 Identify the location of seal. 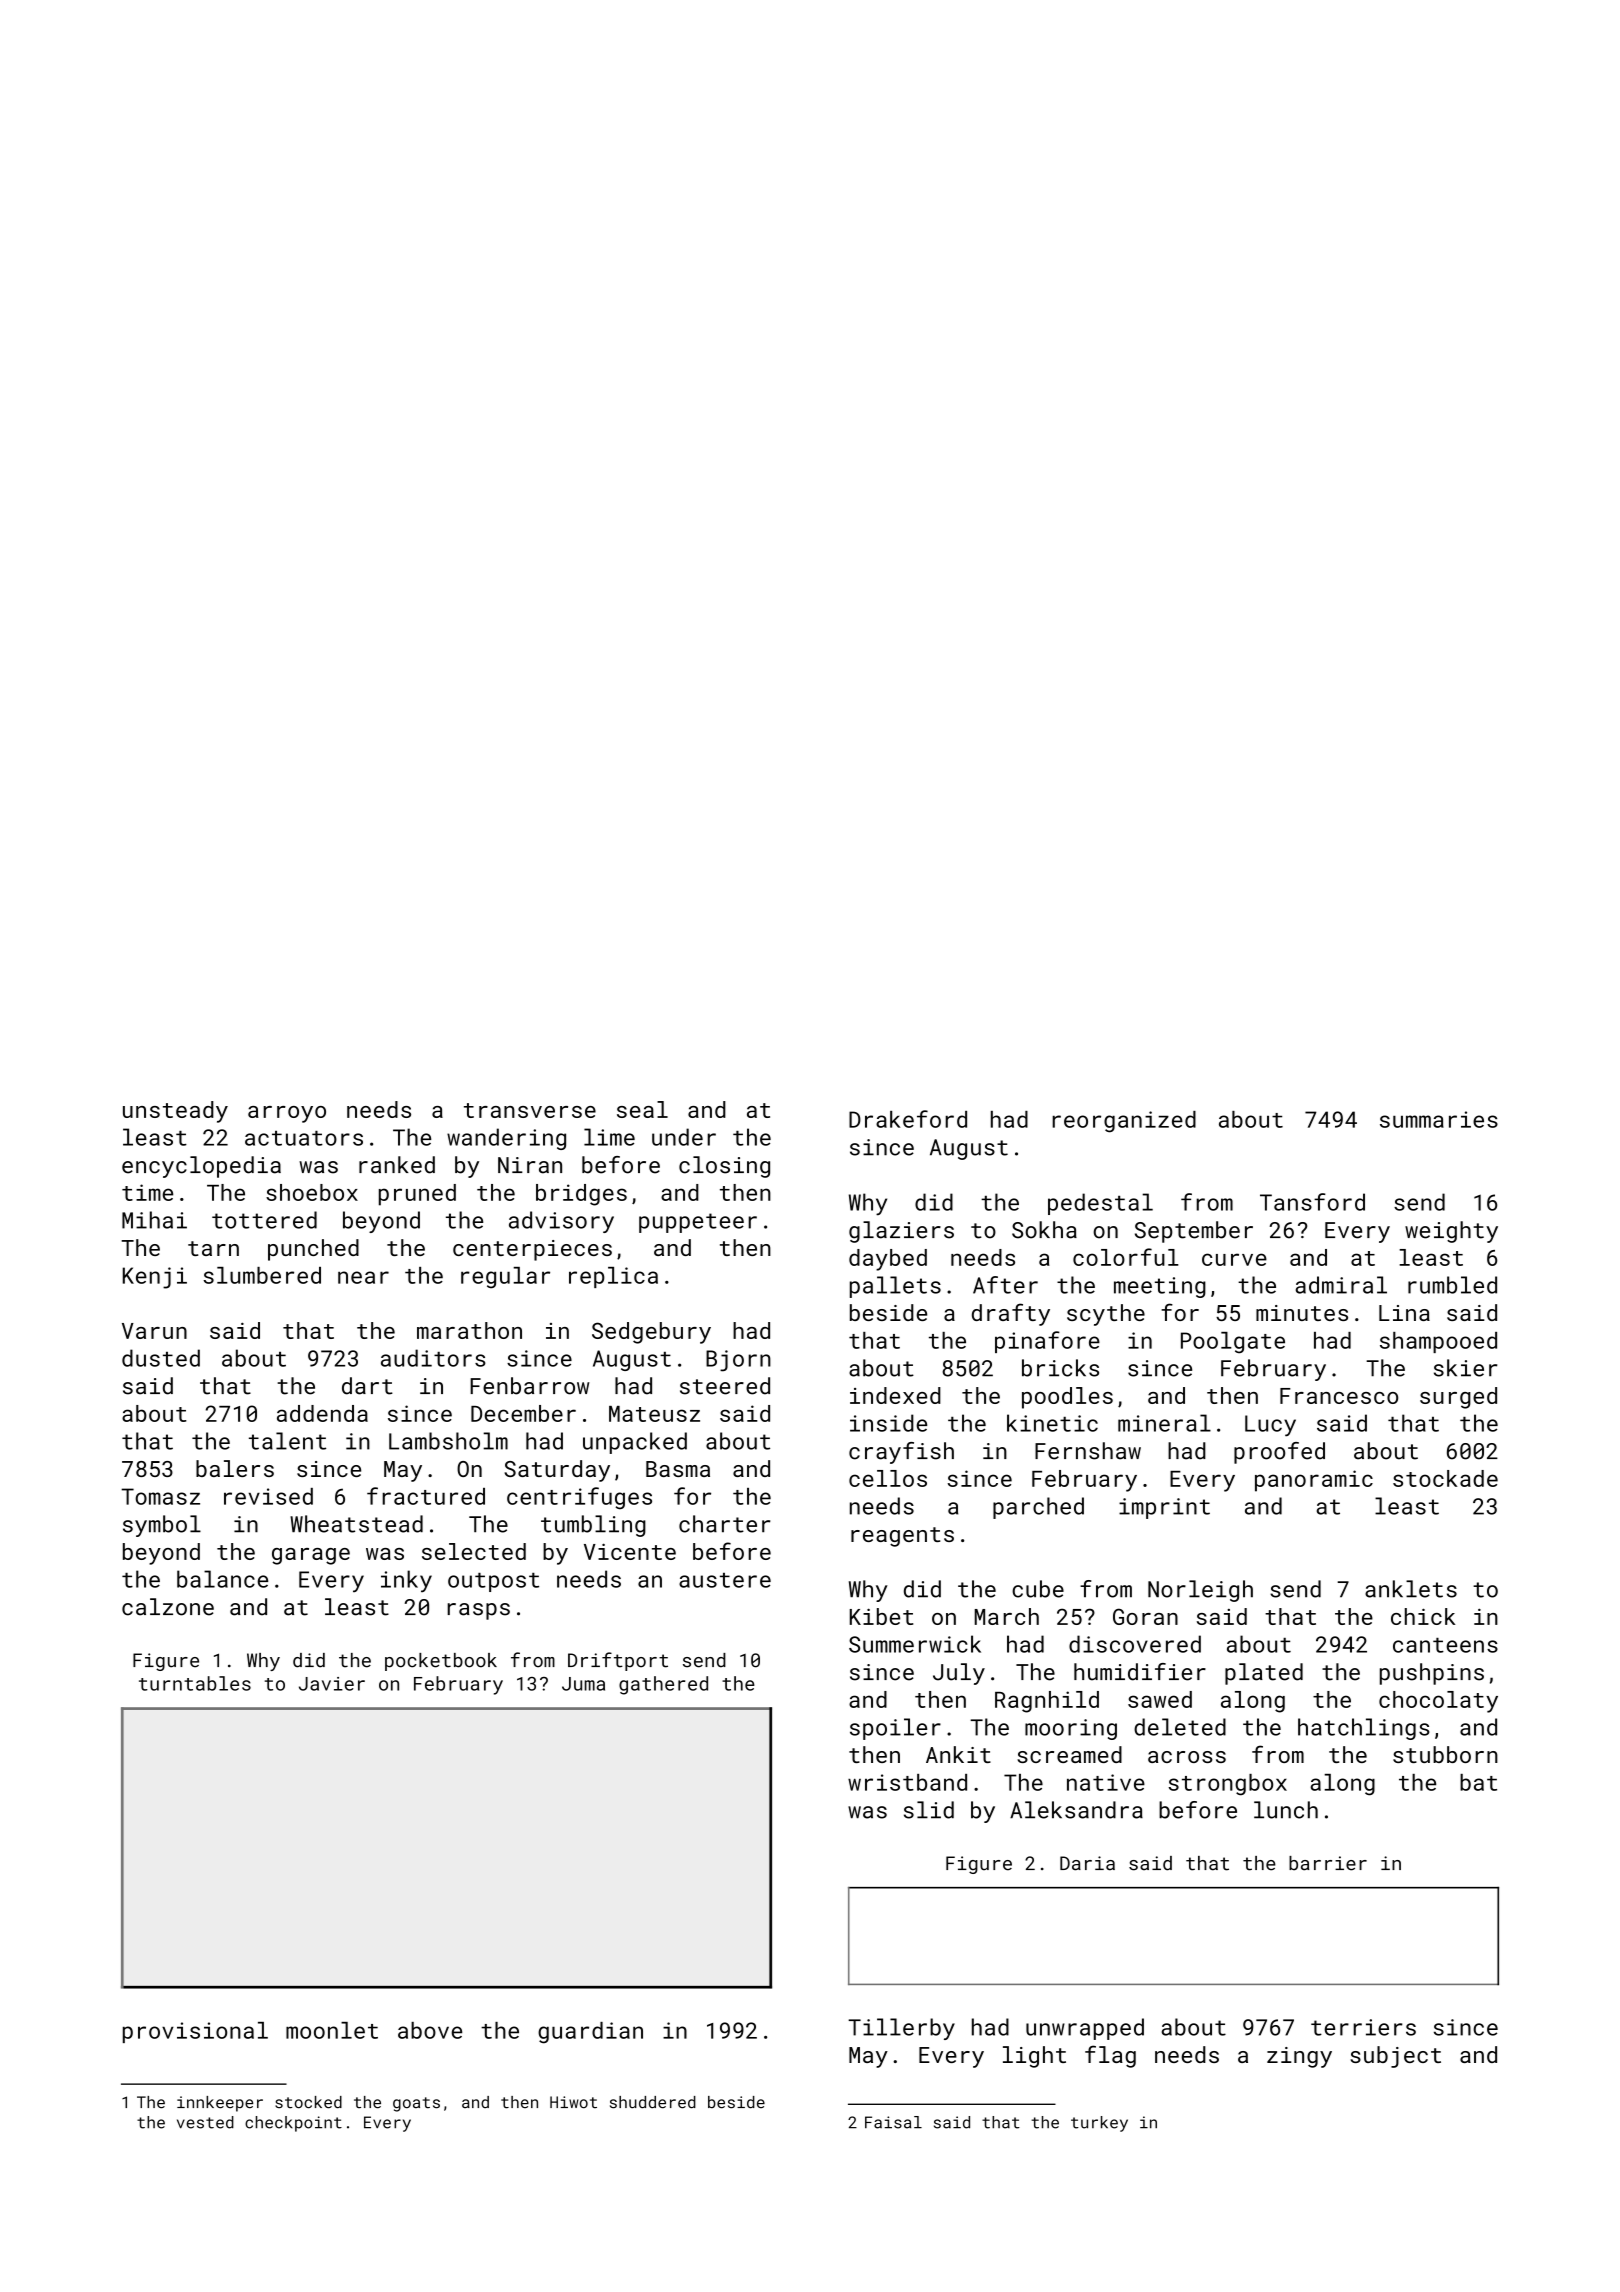
(642, 1109).
